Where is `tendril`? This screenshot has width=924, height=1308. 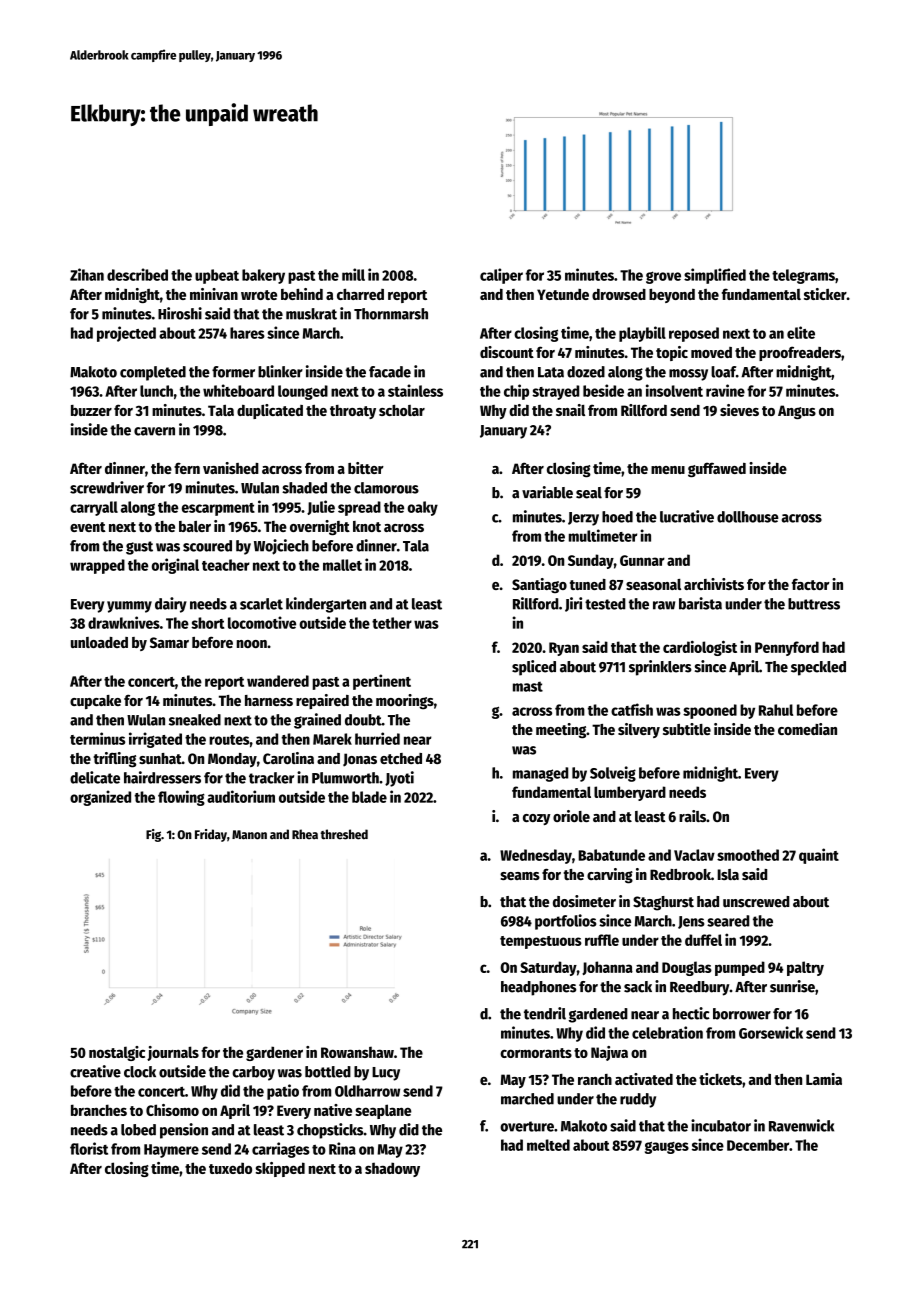 tendril is located at coordinates (545, 1013).
